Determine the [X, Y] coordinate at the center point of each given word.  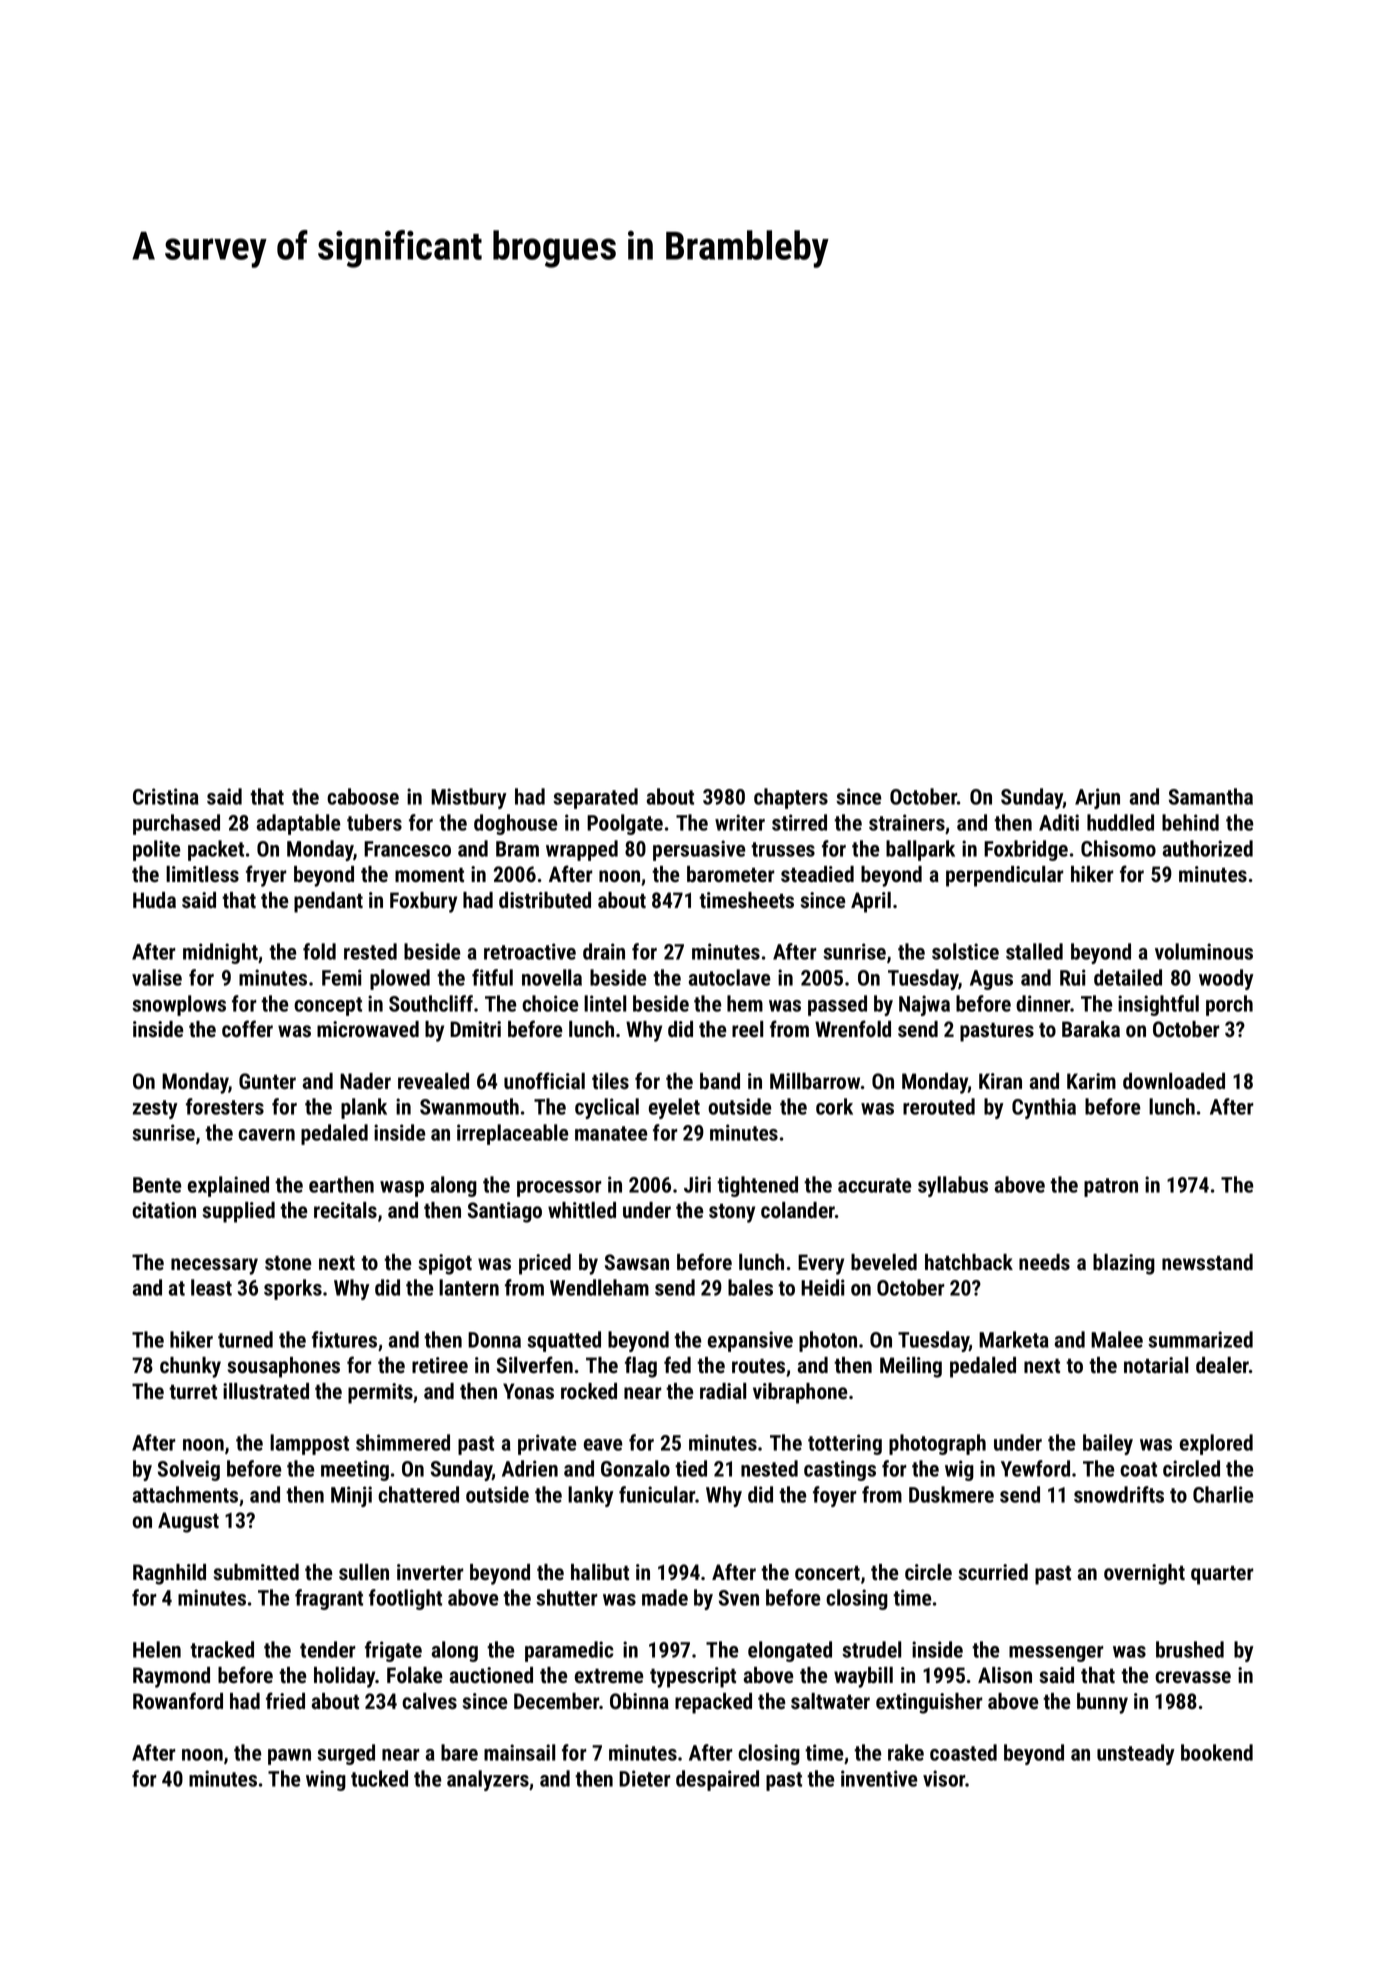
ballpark [920, 850]
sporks [293, 1289]
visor [944, 1778]
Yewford [1035, 1468]
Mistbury [468, 798]
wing [326, 1780]
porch [1229, 1005]
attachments [185, 1494]
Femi [342, 977]
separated [595, 798]
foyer [834, 1496]
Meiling [911, 1367]
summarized [1200, 1339]
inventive [879, 1778]
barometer [730, 874]
